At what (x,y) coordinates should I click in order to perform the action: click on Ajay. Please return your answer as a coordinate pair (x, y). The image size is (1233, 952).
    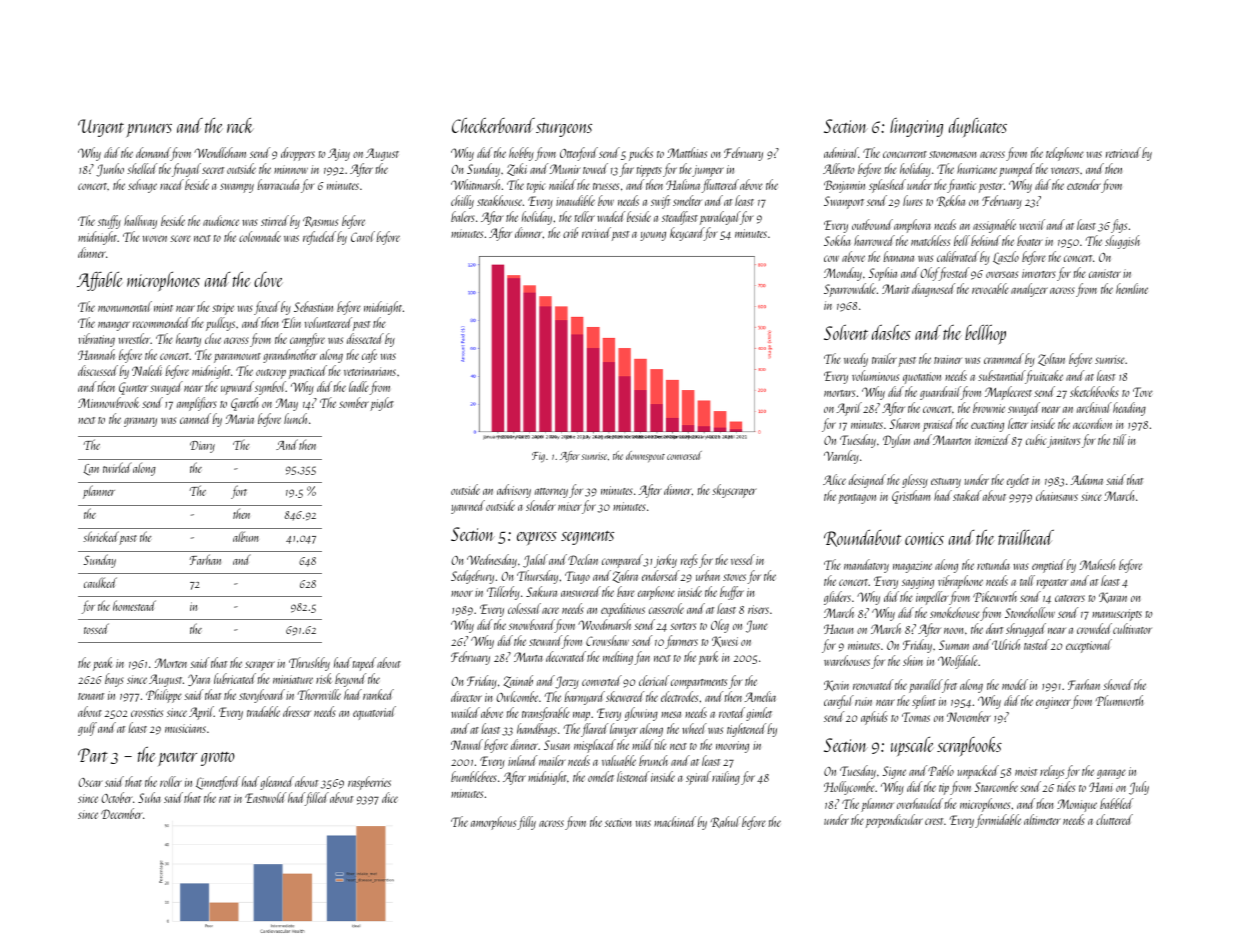
    Looking at the image, I should click on (339, 154).
